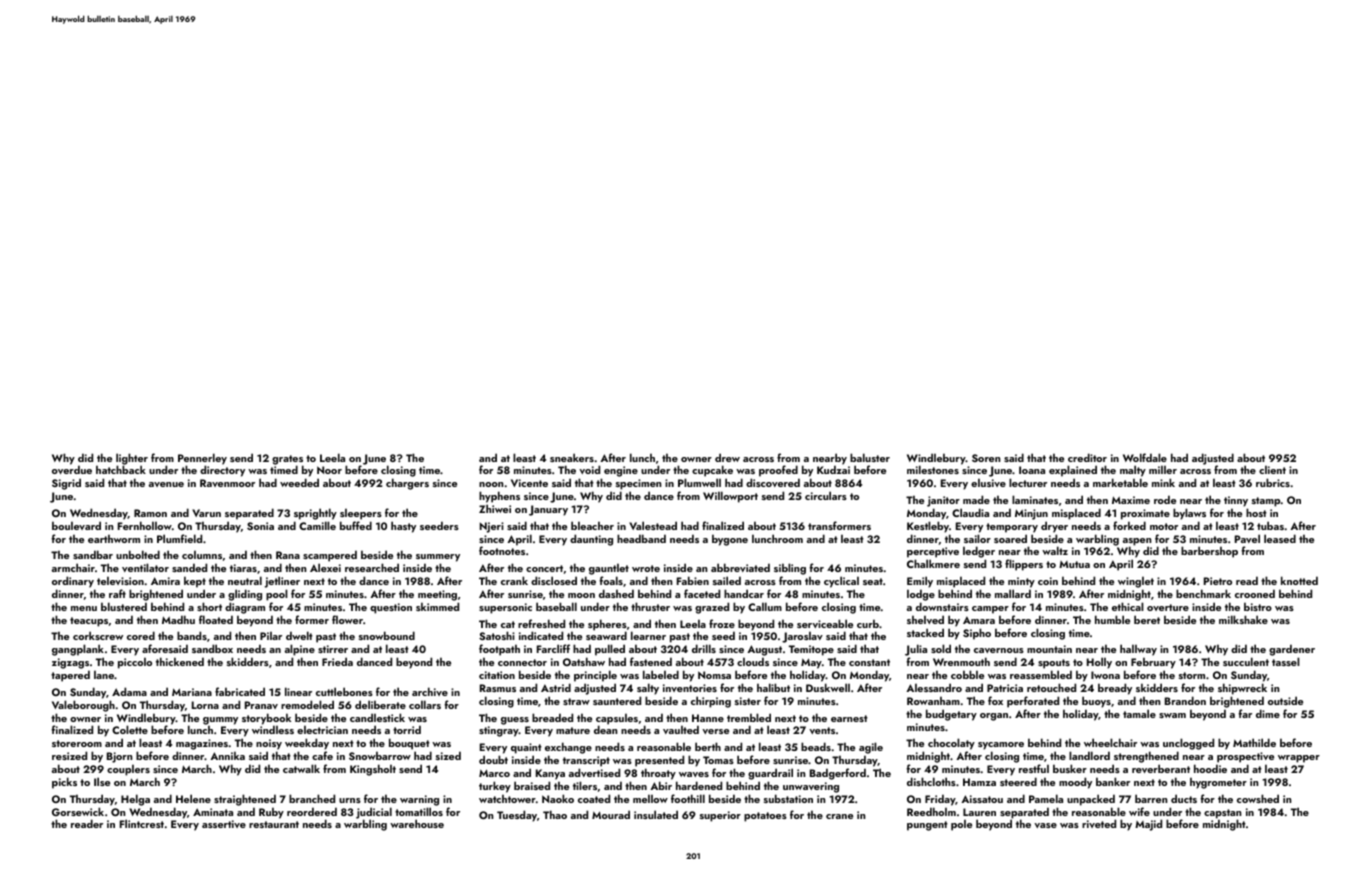 The width and height of the screenshot is (1372, 887). Describe the element at coordinates (287, 460) in the screenshot. I see `grates` at that location.
